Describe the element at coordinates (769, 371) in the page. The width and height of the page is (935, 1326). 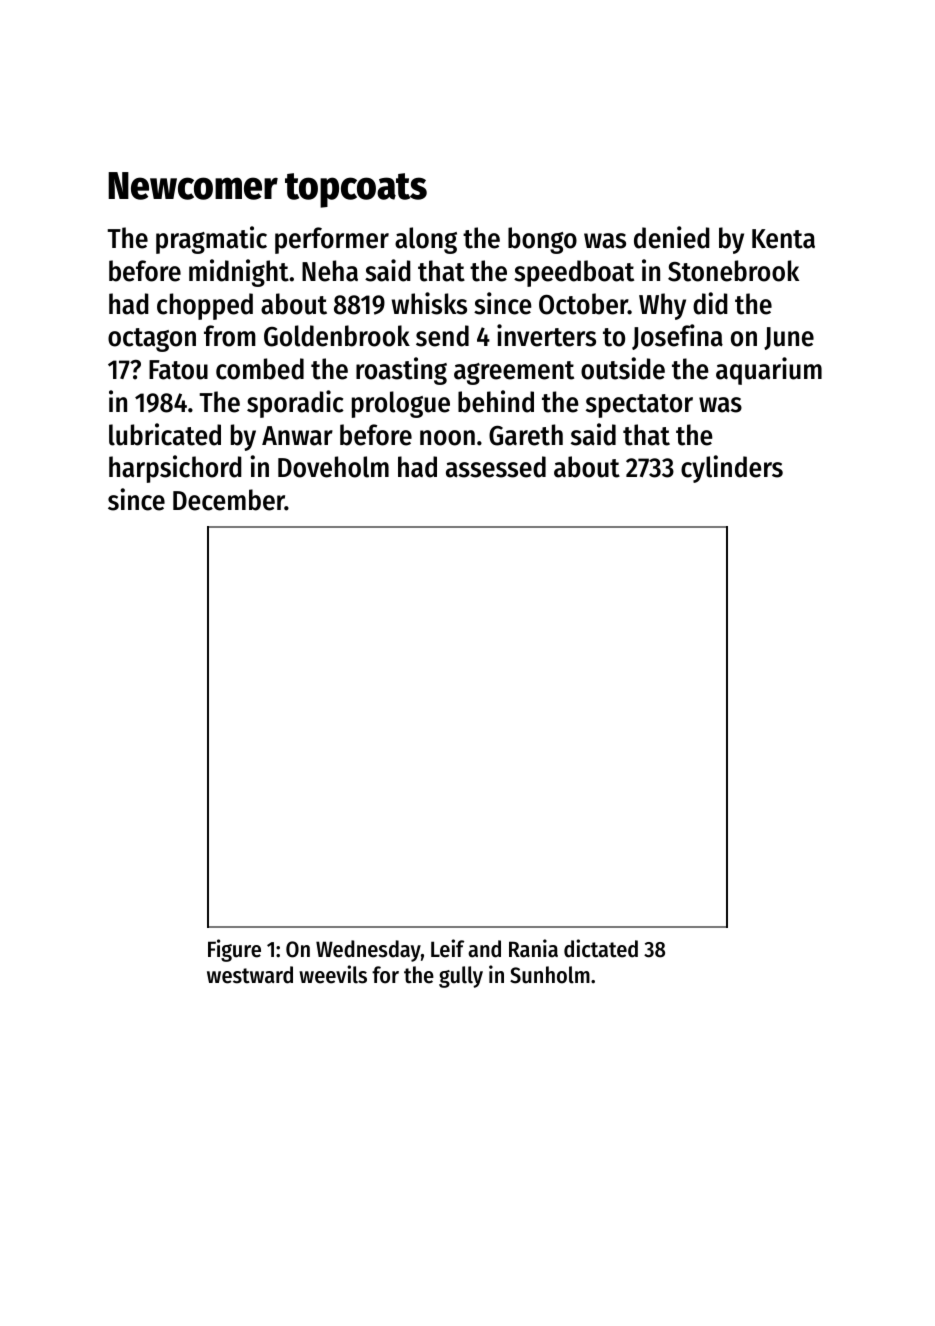
I see `aquarium` at that location.
